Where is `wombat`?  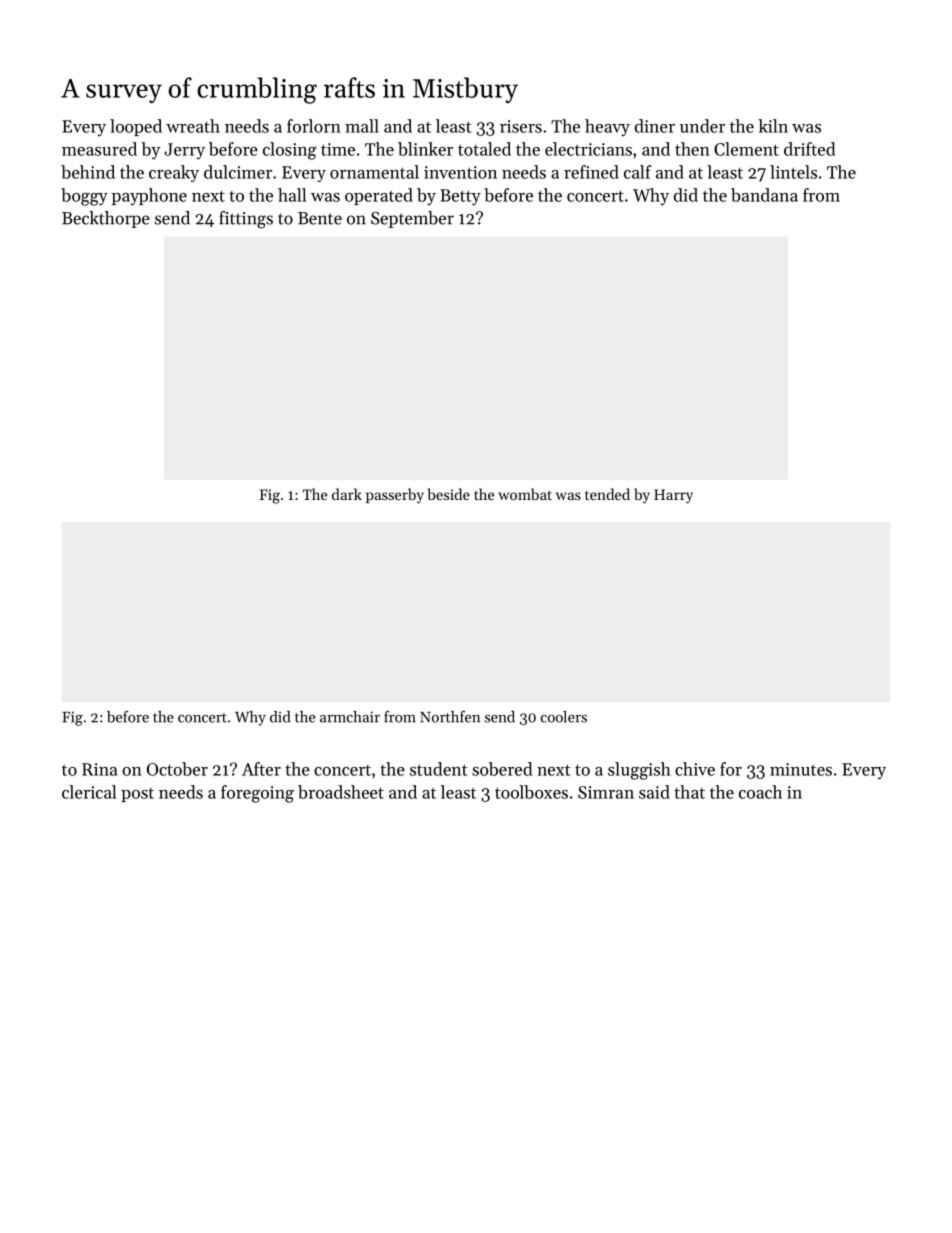 wombat is located at coordinates (525, 494).
